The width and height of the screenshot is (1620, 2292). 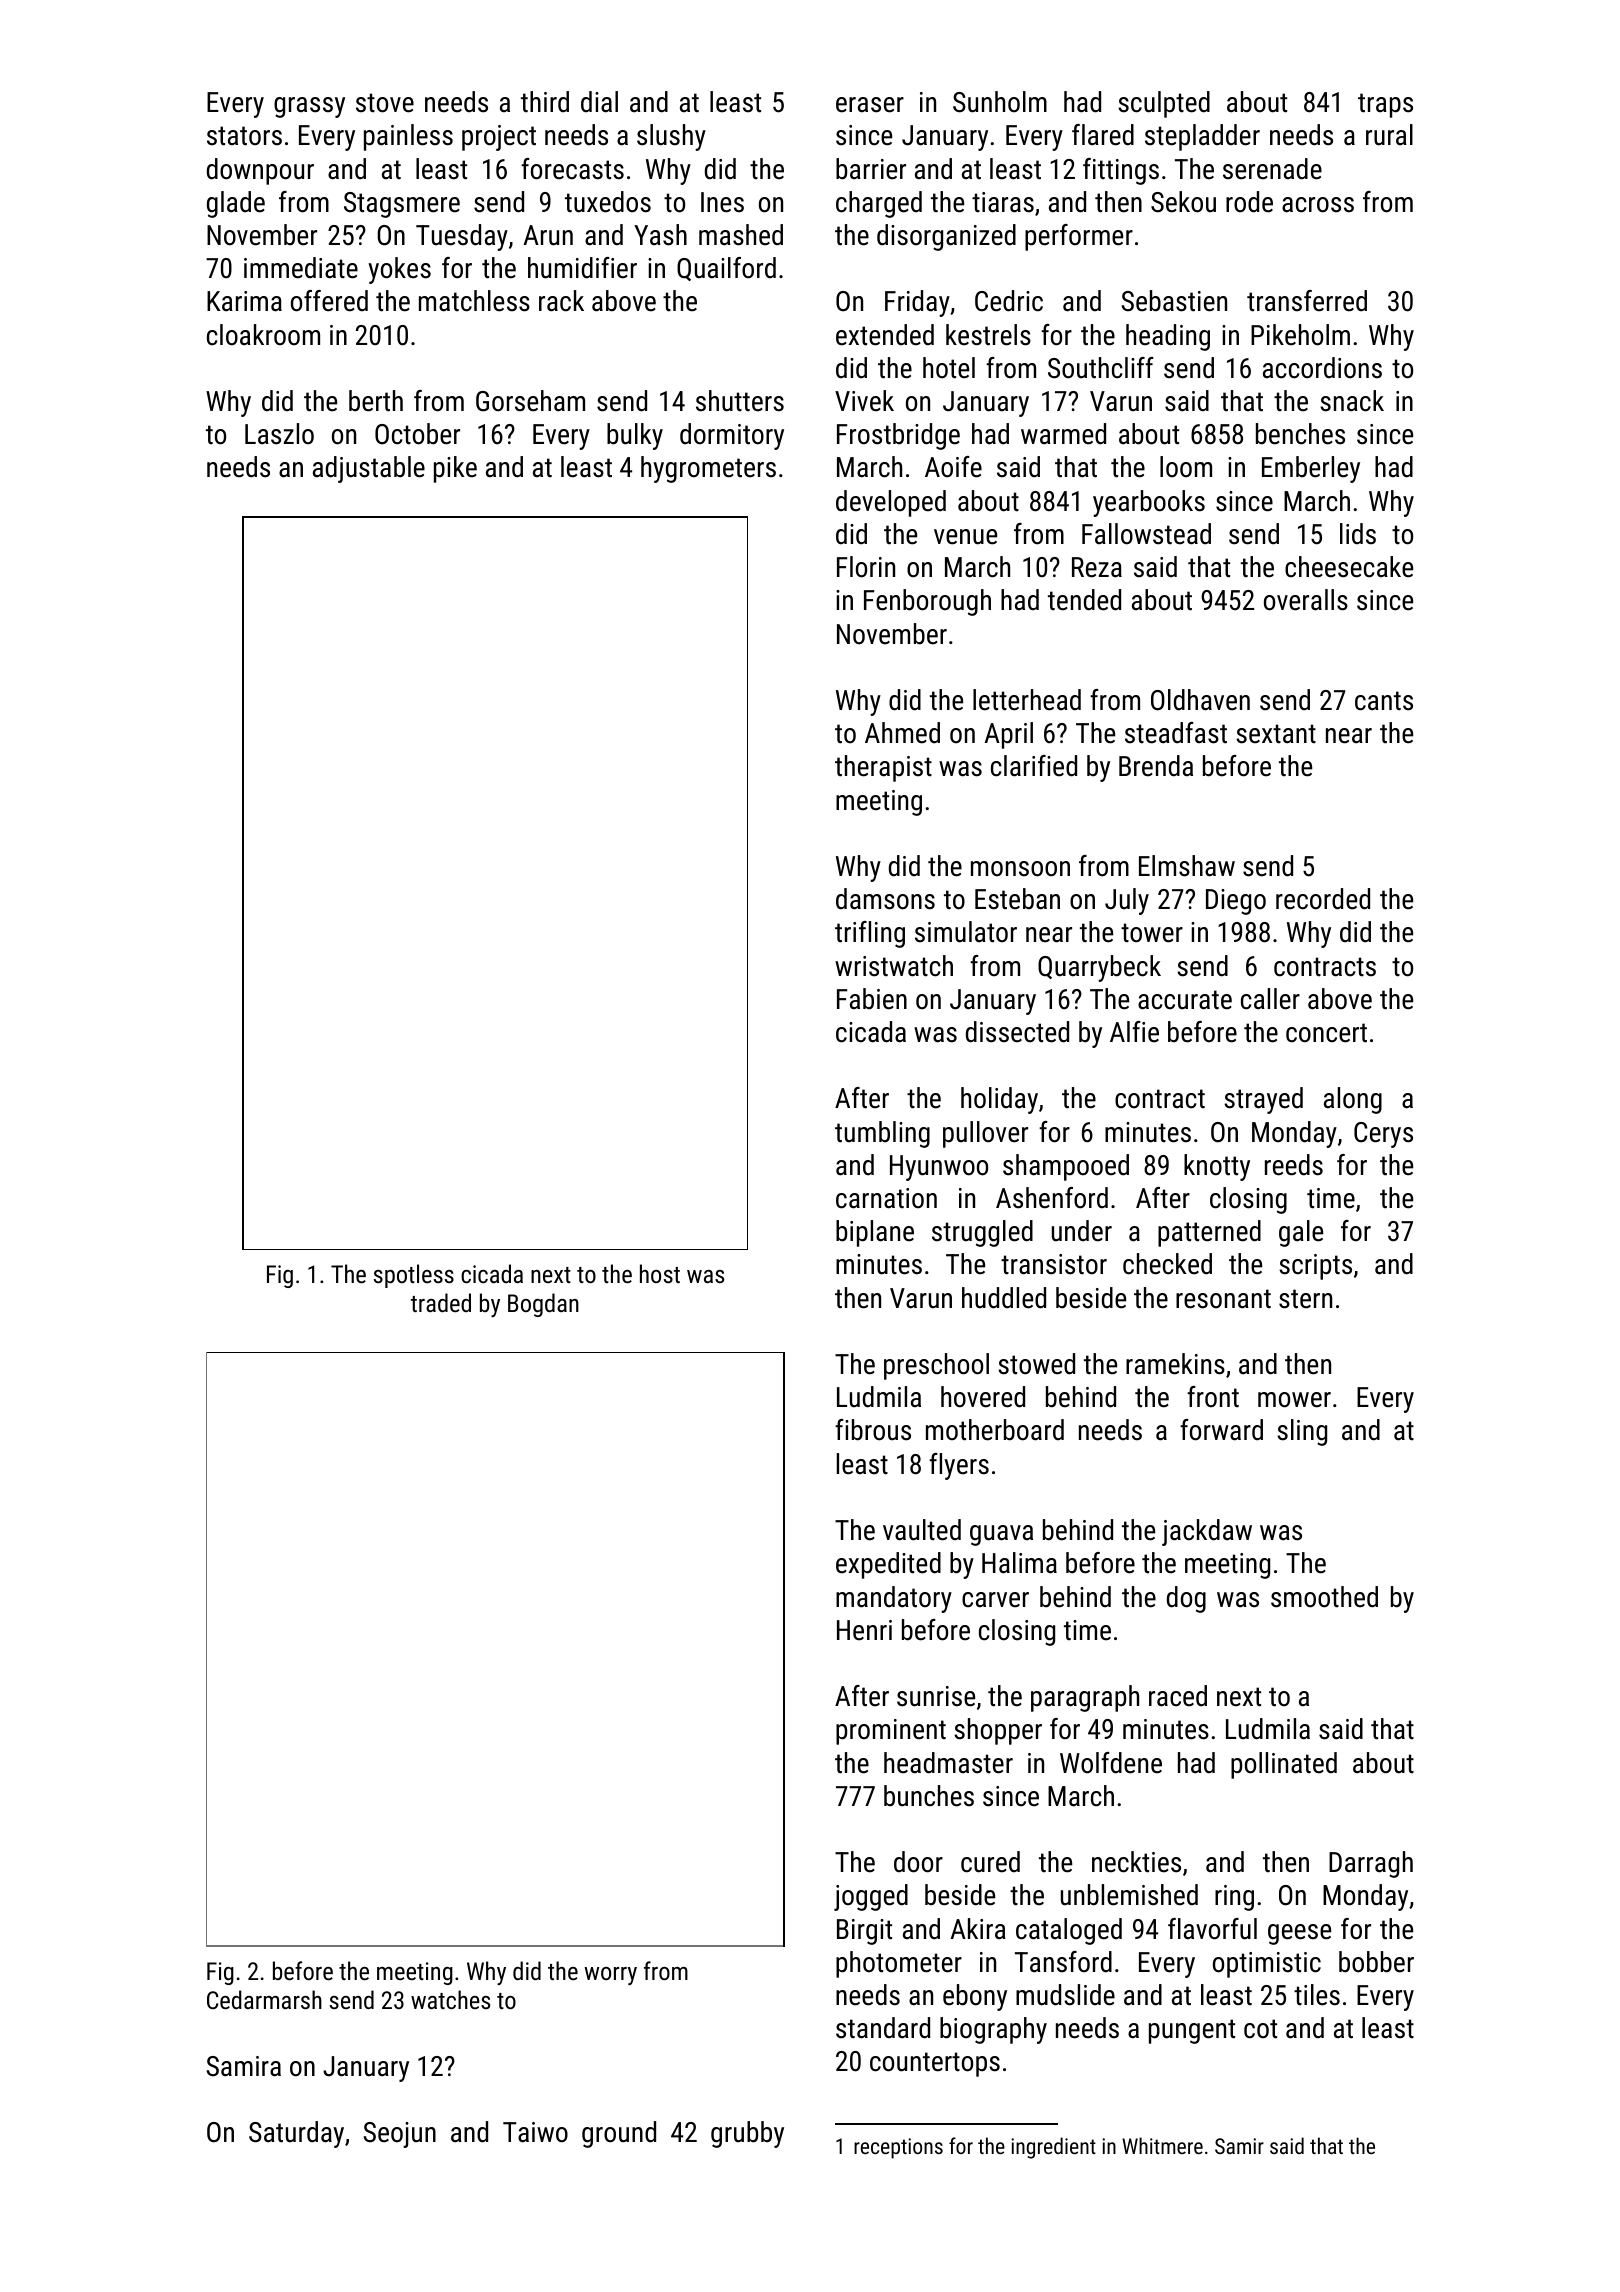 I want to click on Sunholm, so click(x=1000, y=102).
